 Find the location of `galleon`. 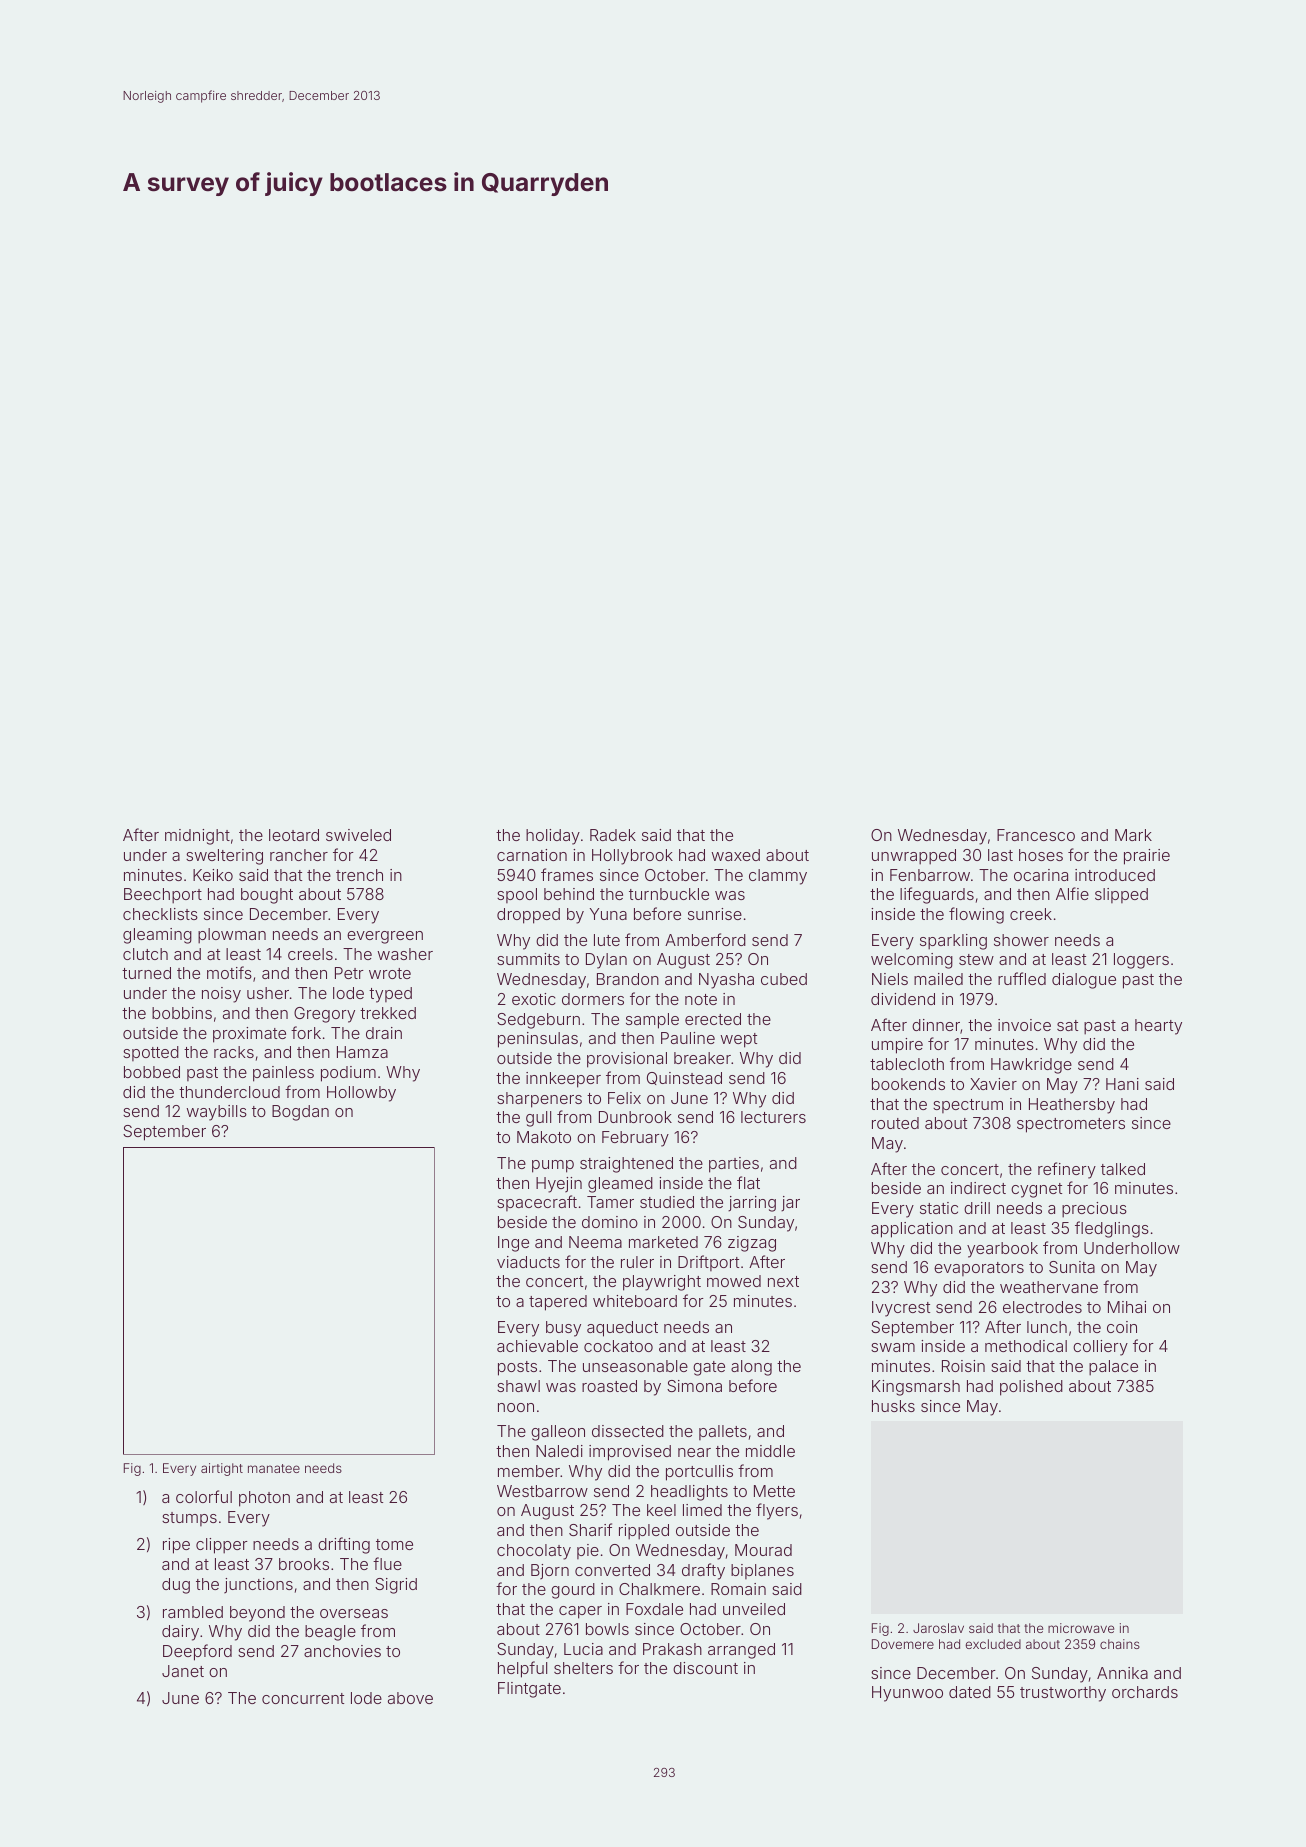

galleon is located at coordinates (558, 1433).
